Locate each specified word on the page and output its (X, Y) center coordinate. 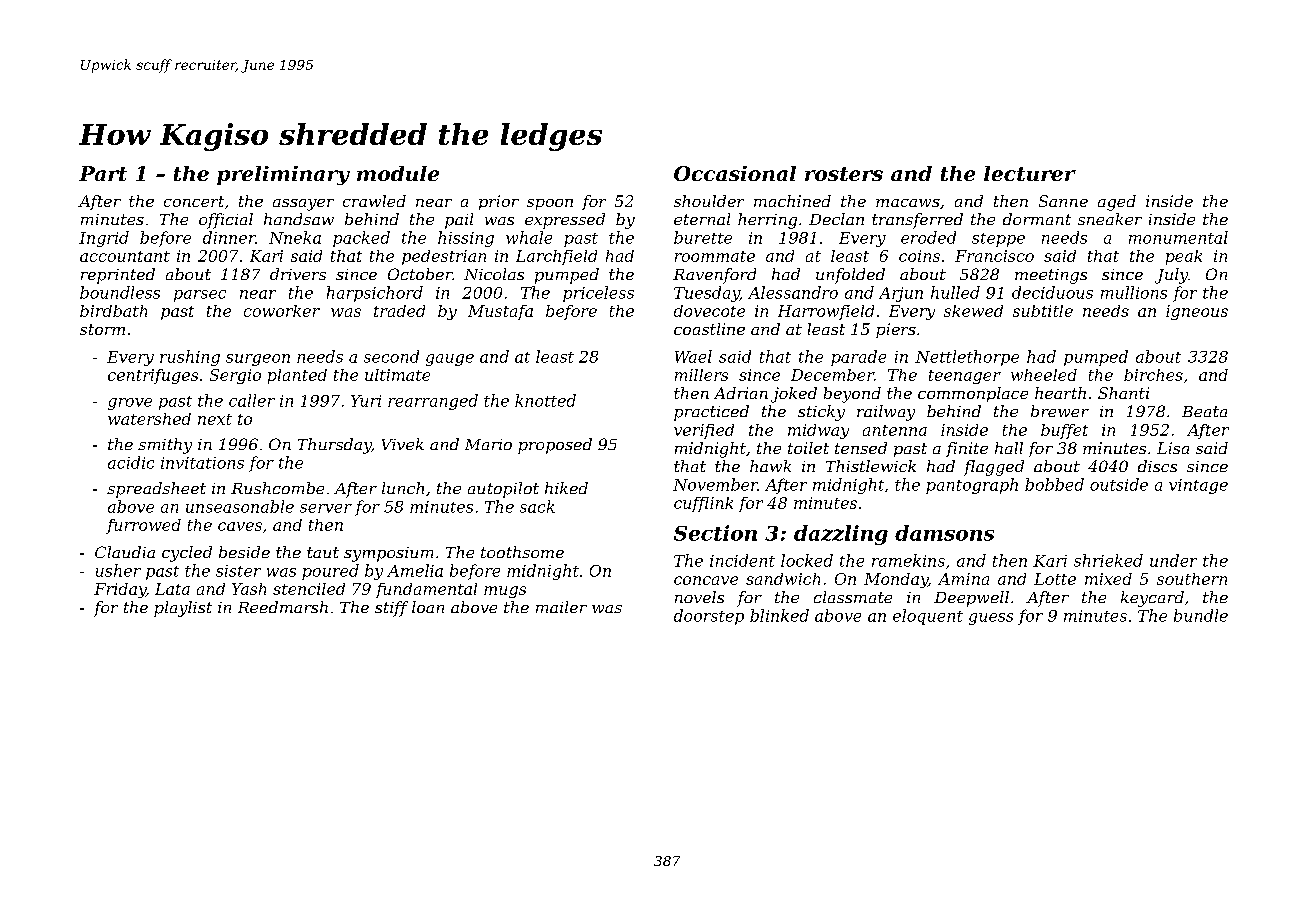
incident (742, 560)
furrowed (143, 526)
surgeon (258, 360)
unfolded (850, 276)
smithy (165, 446)
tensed (861, 448)
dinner (229, 237)
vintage (1198, 486)
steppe (998, 240)
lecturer (1030, 173)
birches (1153, 375)
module (398, 173)
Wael (693, 356)
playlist (183, 609)
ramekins (908, 560)
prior (499, 202)
